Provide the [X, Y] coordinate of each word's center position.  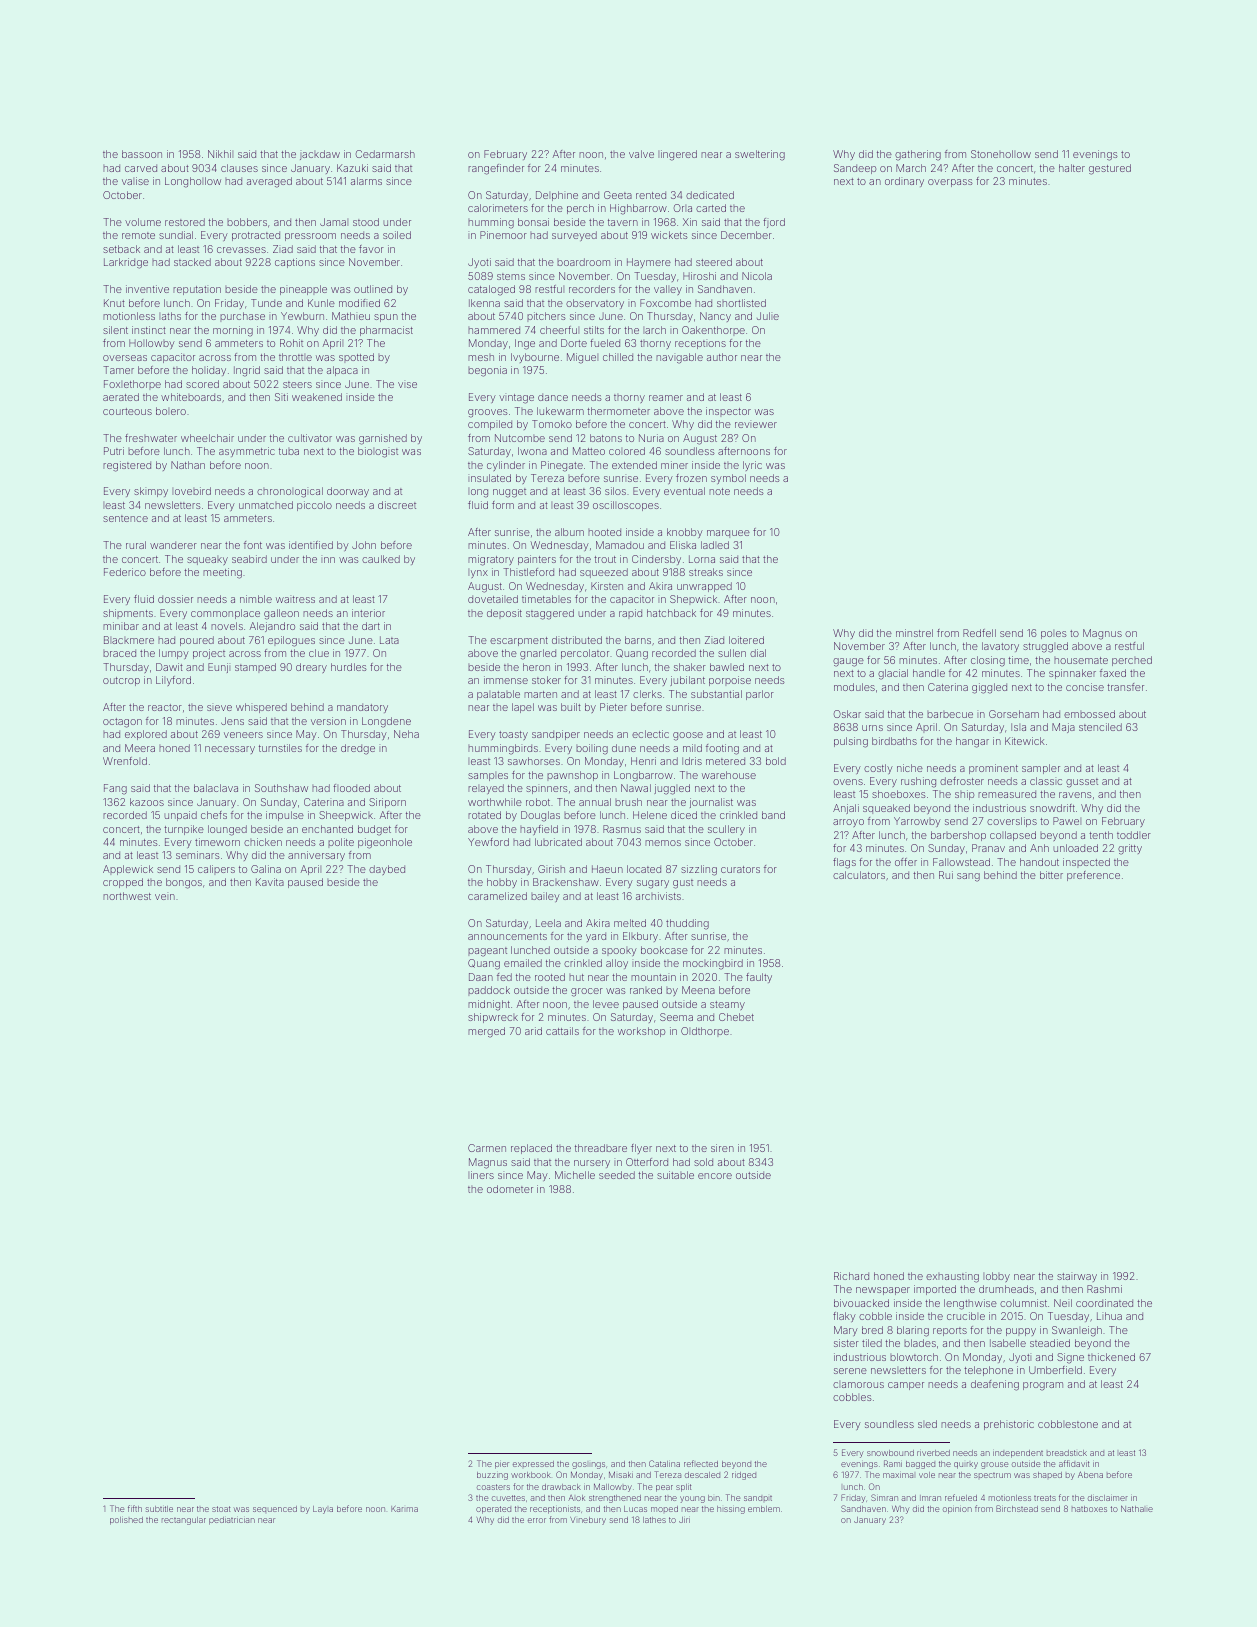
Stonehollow [1001, 154]
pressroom [310, 237]
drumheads [1006, 1289]
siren [722, 1148]
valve [641, 154]
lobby [996, 1277]
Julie [768, 316]
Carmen [487, 1148]
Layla [323, 1510]
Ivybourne [535, 358]
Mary [846, 1331]
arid [533, 1031]
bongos [184, 883]
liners [481, 1175]
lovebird [191, 491]
